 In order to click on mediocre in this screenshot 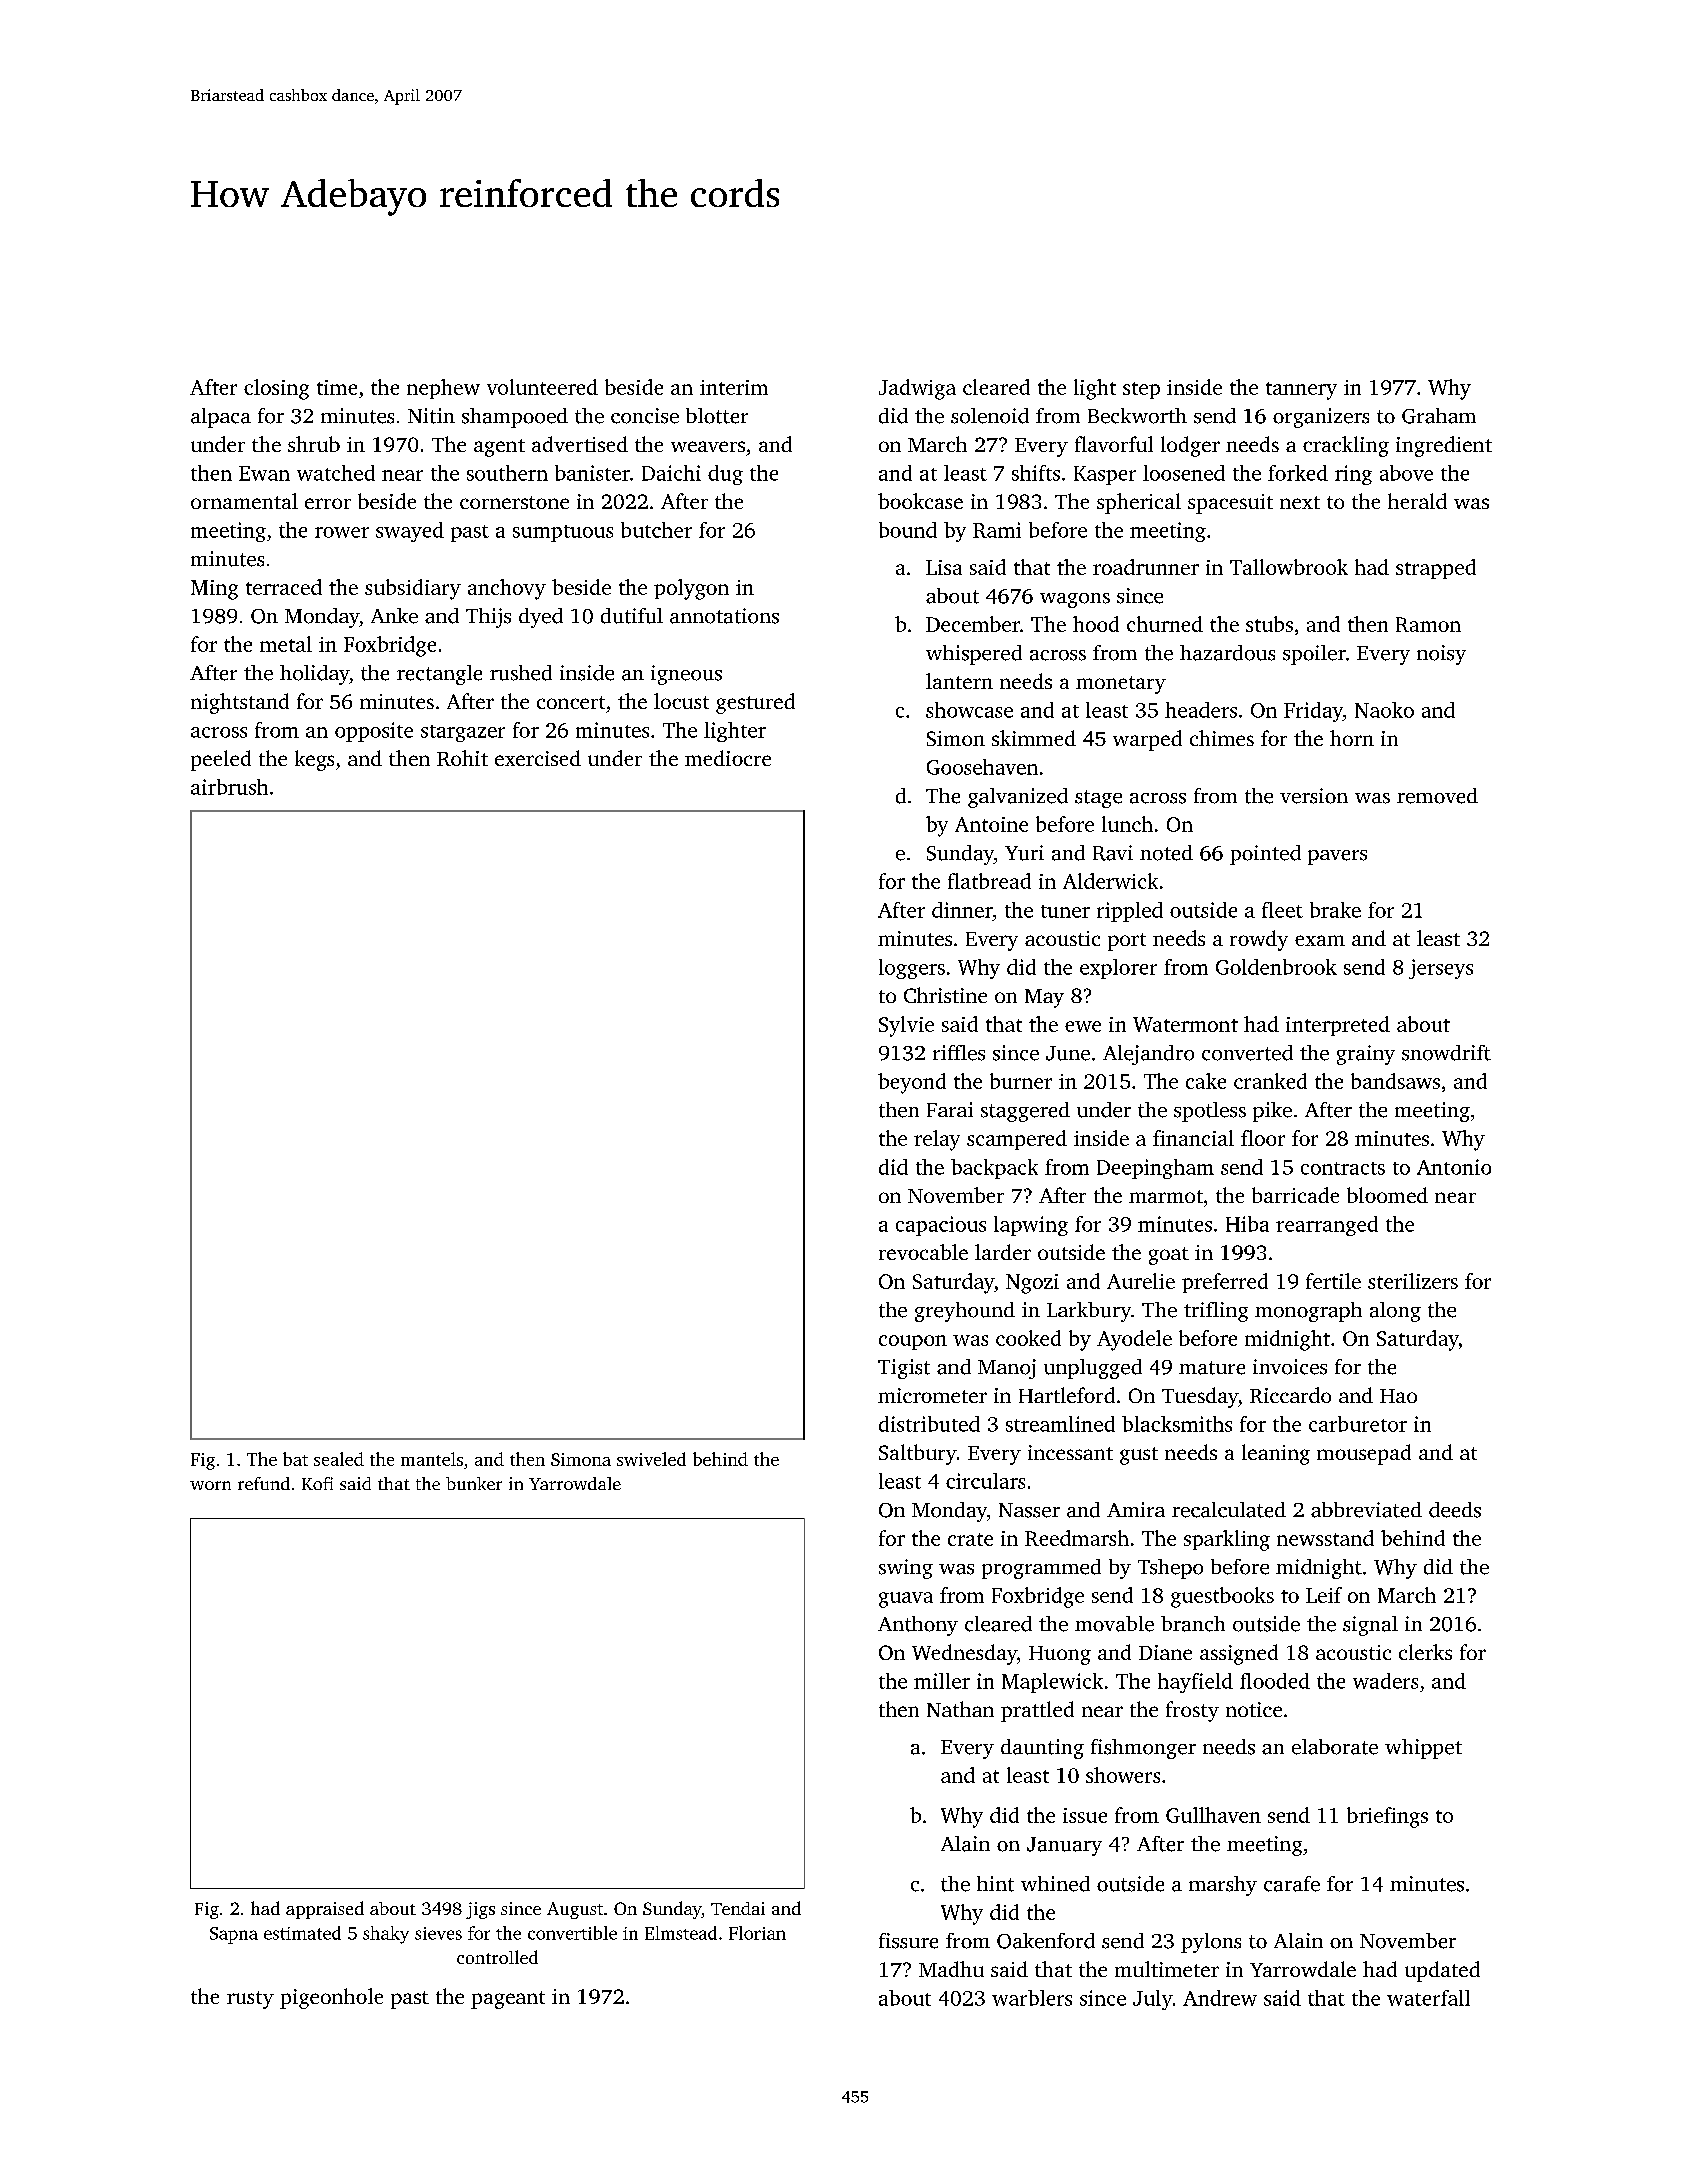, I will do `click(728, 758)`.
